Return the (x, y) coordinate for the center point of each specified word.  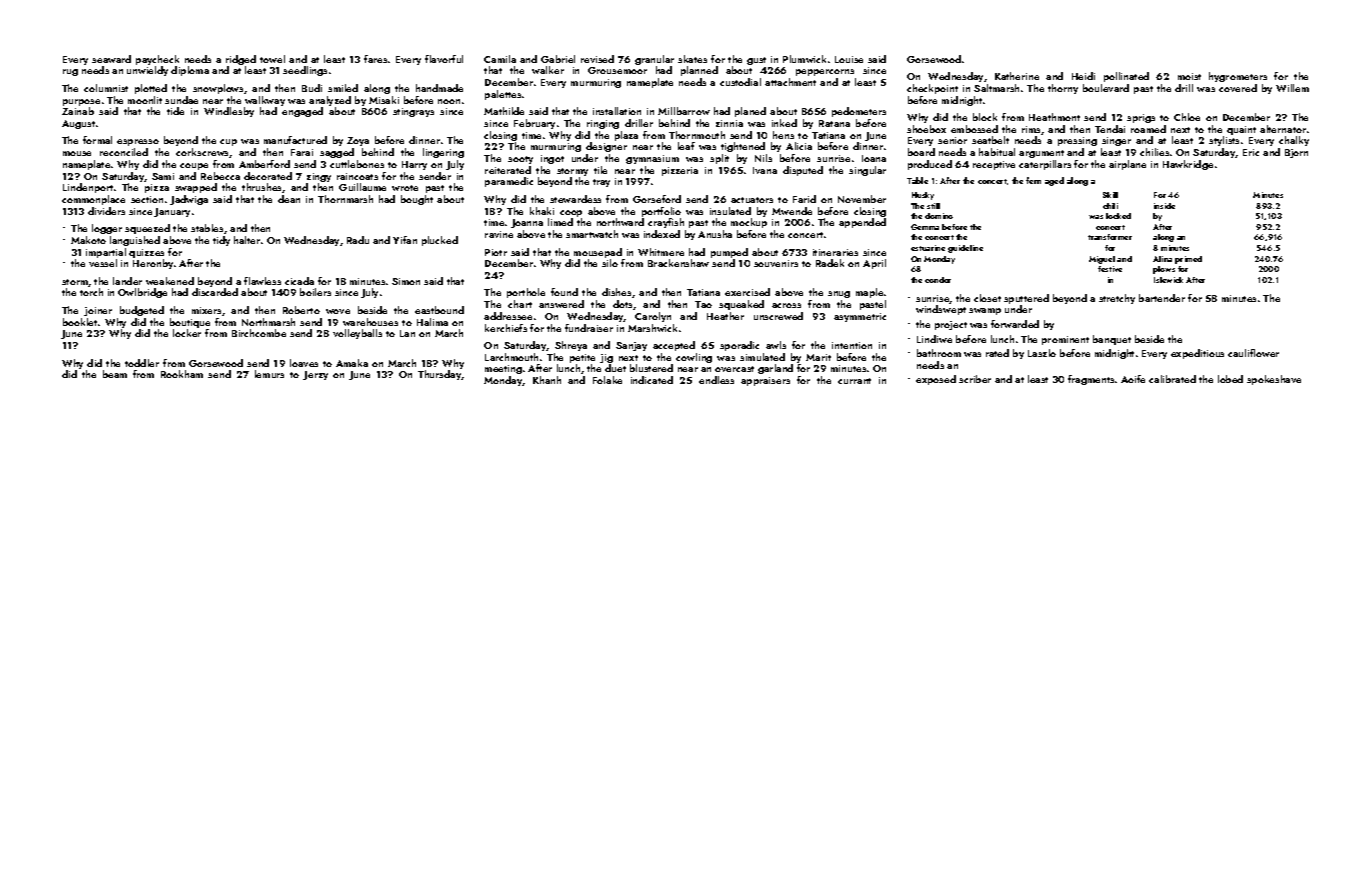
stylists (1224, 141)
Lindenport (88, 188)
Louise (849, 59)
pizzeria (680, 171)
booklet (80, 322)
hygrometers (1238, 77)
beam (115, 374)
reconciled (124, 152)
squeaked (741, 305)
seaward (111, 59)
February (534, 124)
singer (1116, 141)
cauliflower (1253, 353)
